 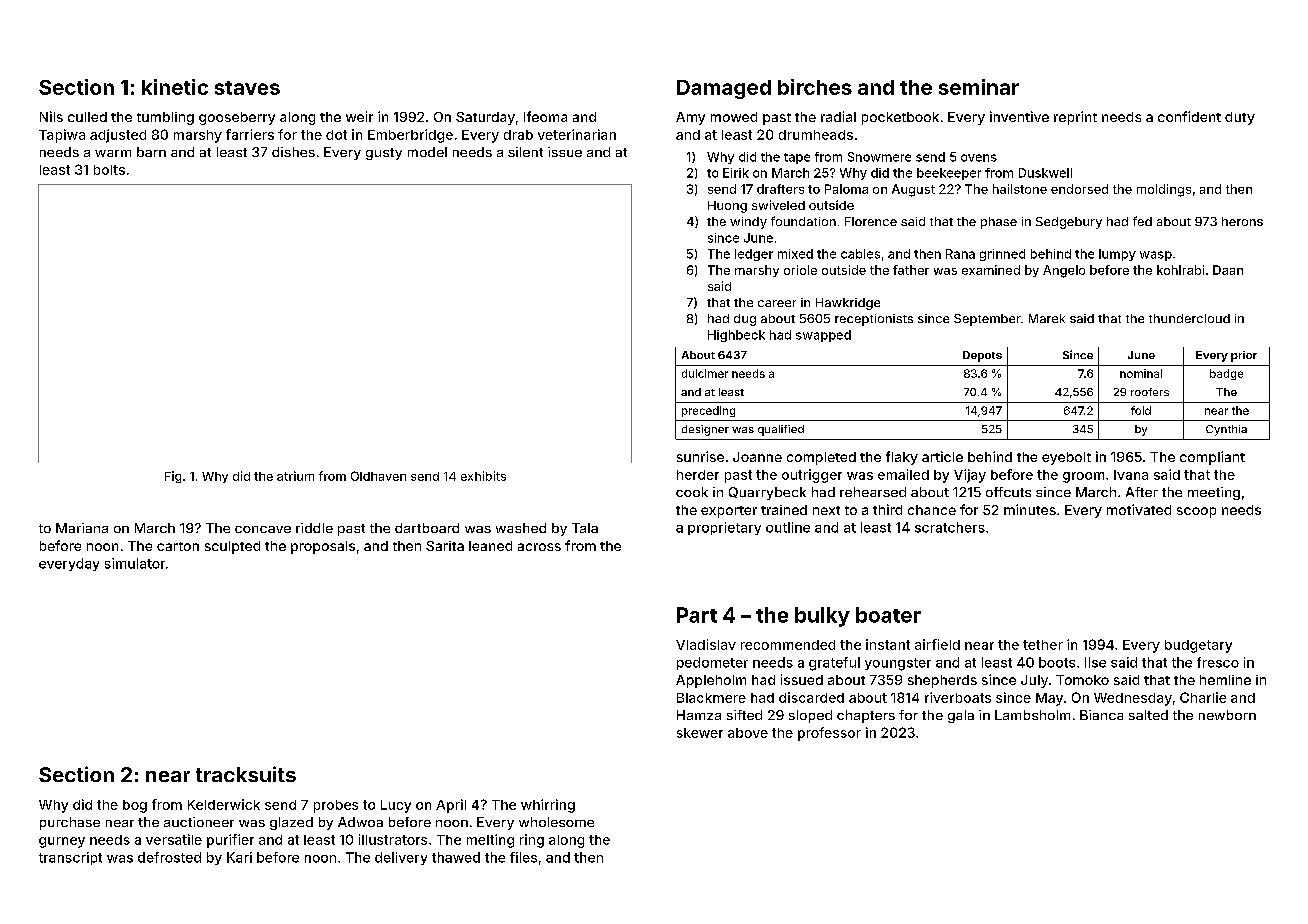 I want to click on Depots, so click(x=982, y=356).
